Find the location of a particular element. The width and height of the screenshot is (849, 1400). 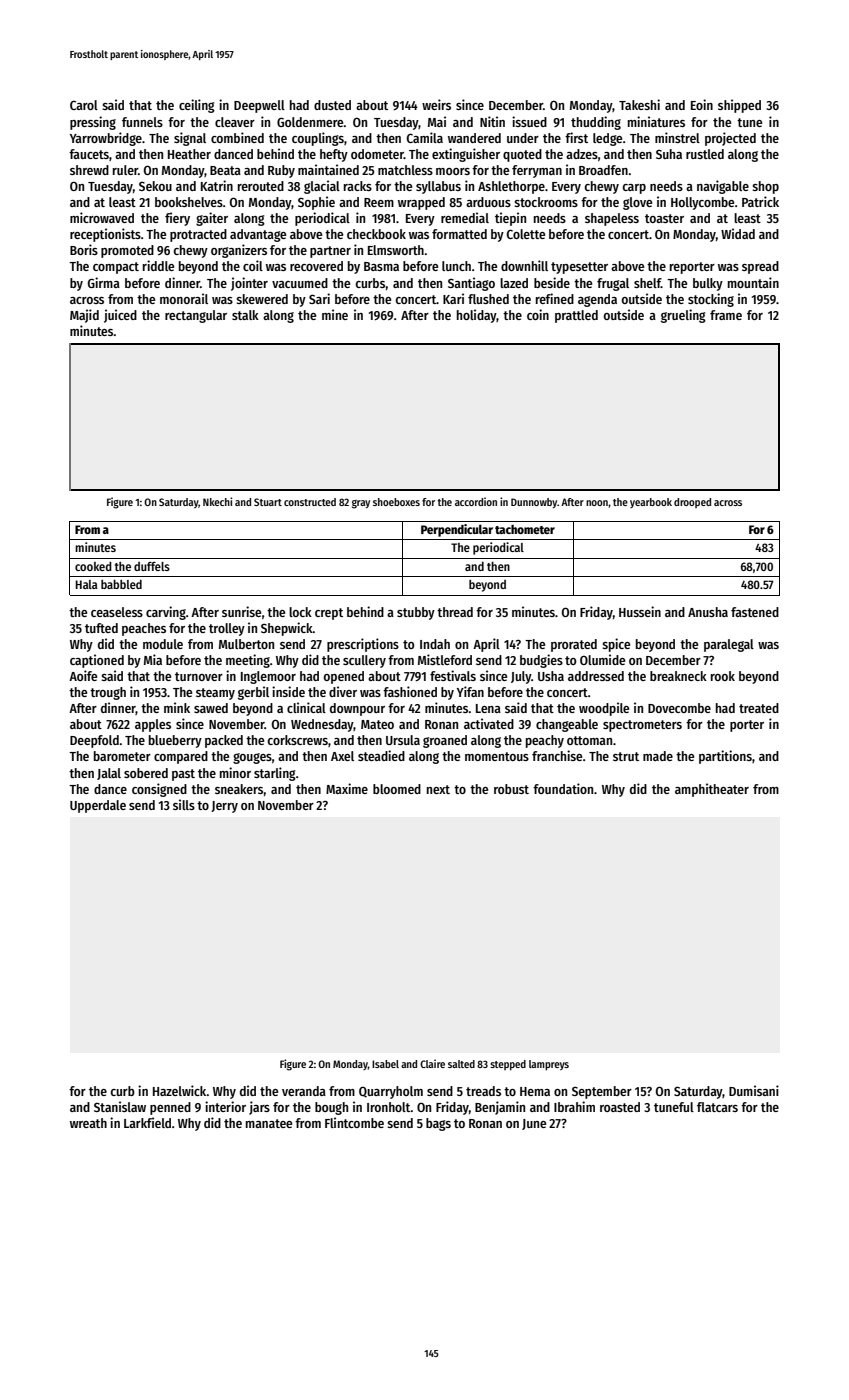

Kari is located at coordinates (453, 298).
